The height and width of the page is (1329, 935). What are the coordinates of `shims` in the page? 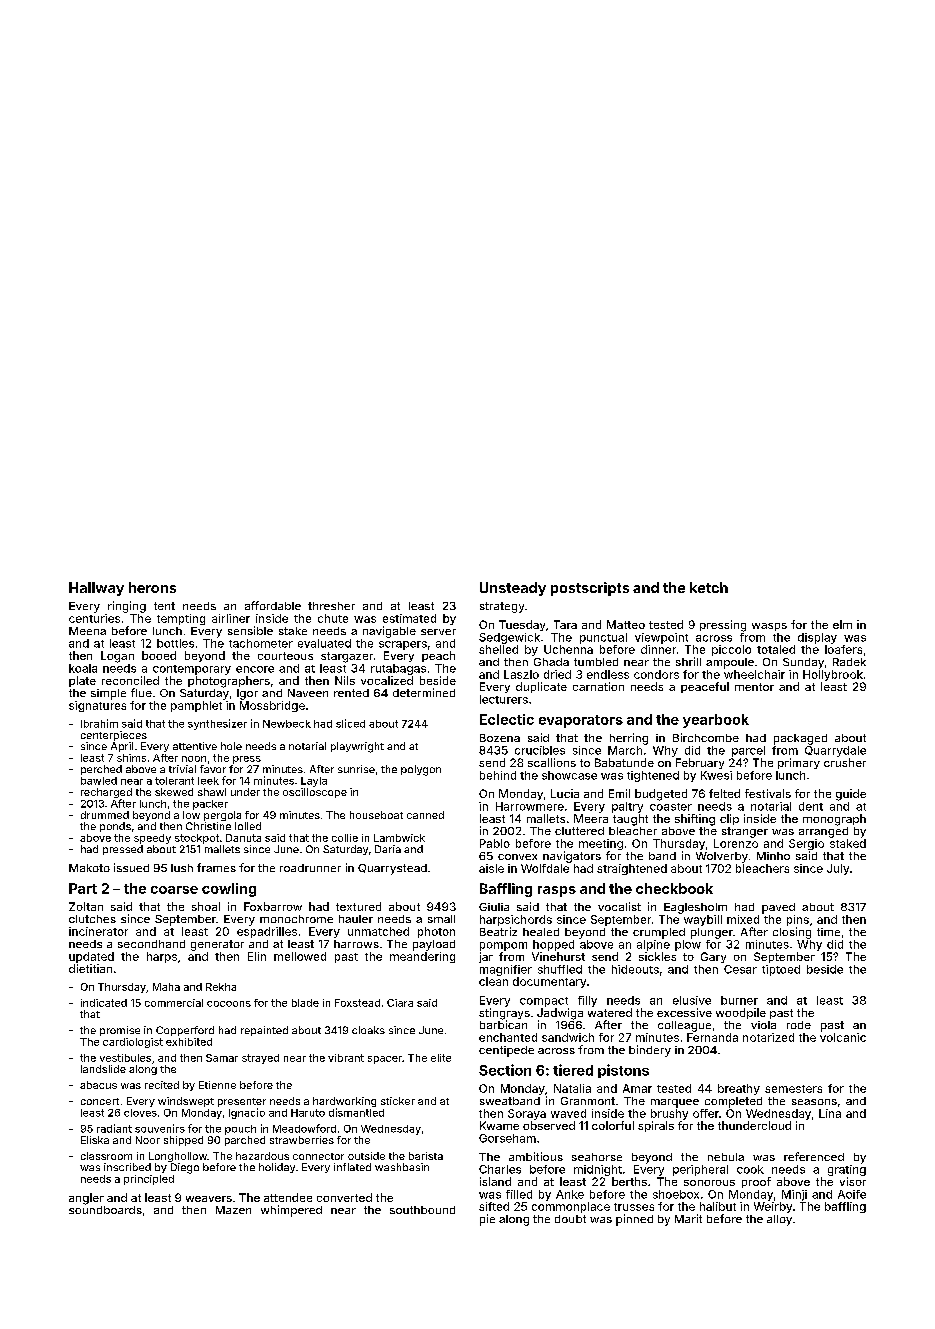 It's located at (131, 758).
